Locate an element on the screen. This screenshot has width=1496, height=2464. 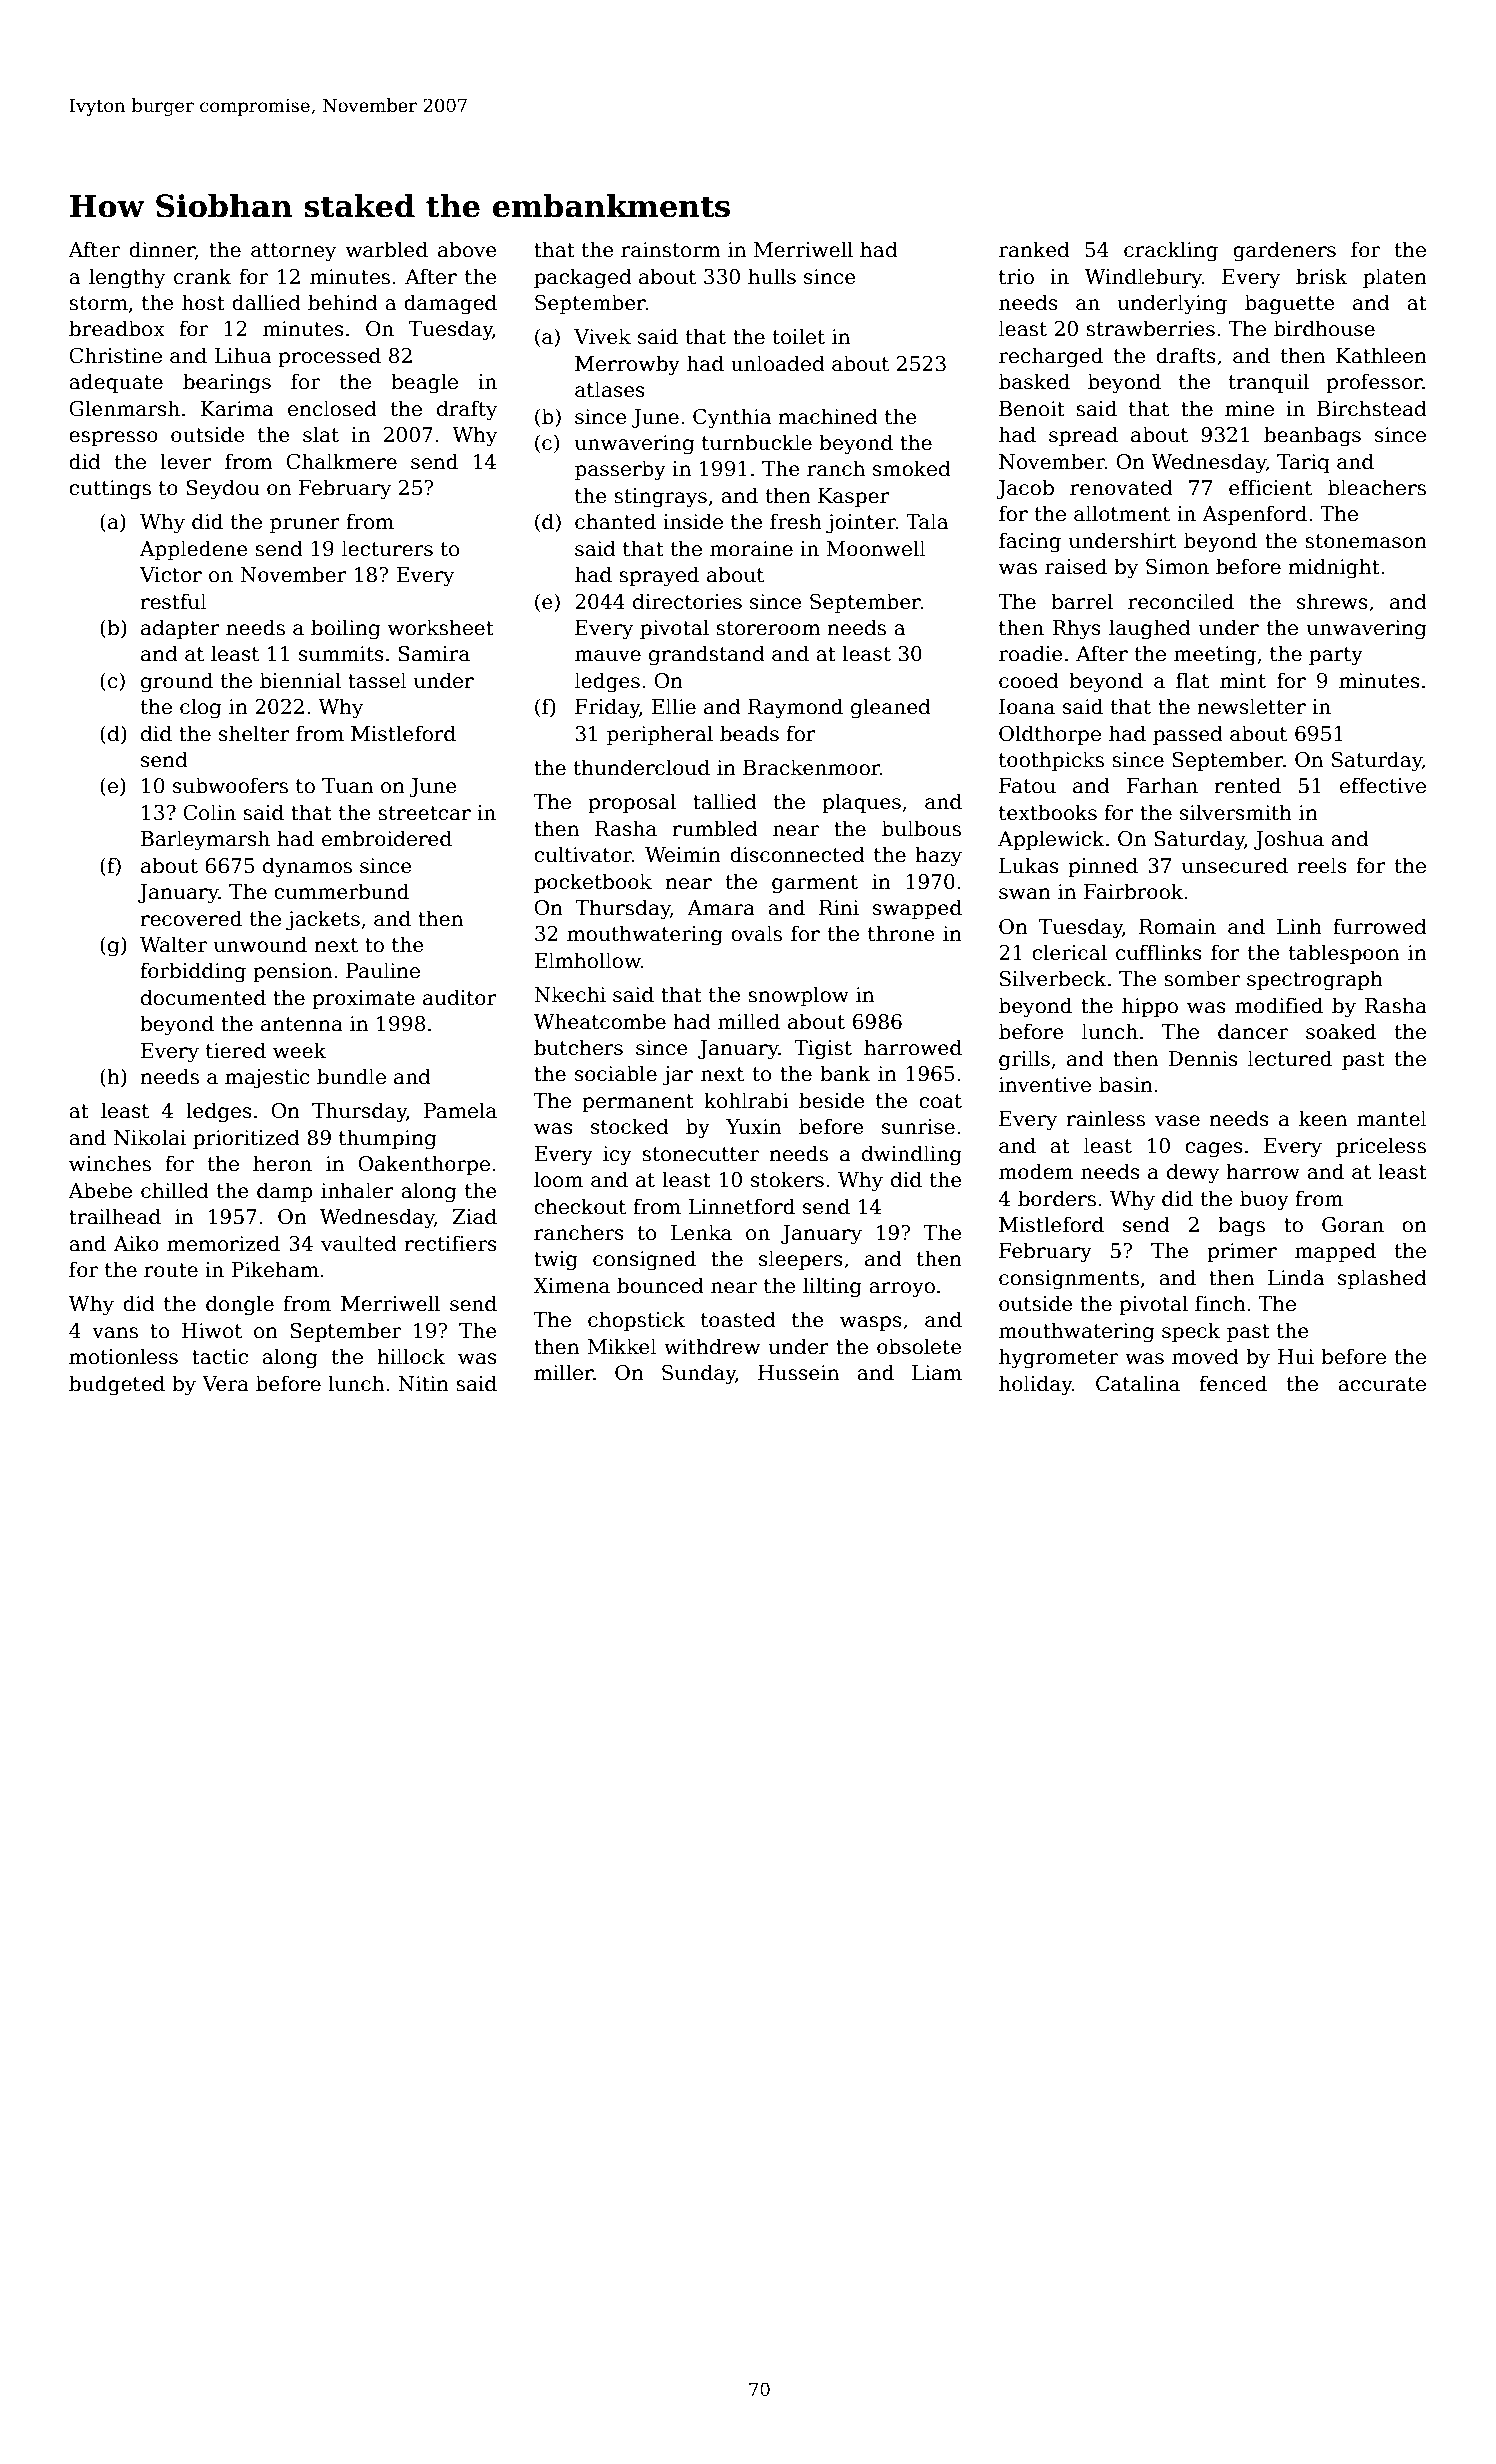
Seydou is located at coordinates (223, 489).
